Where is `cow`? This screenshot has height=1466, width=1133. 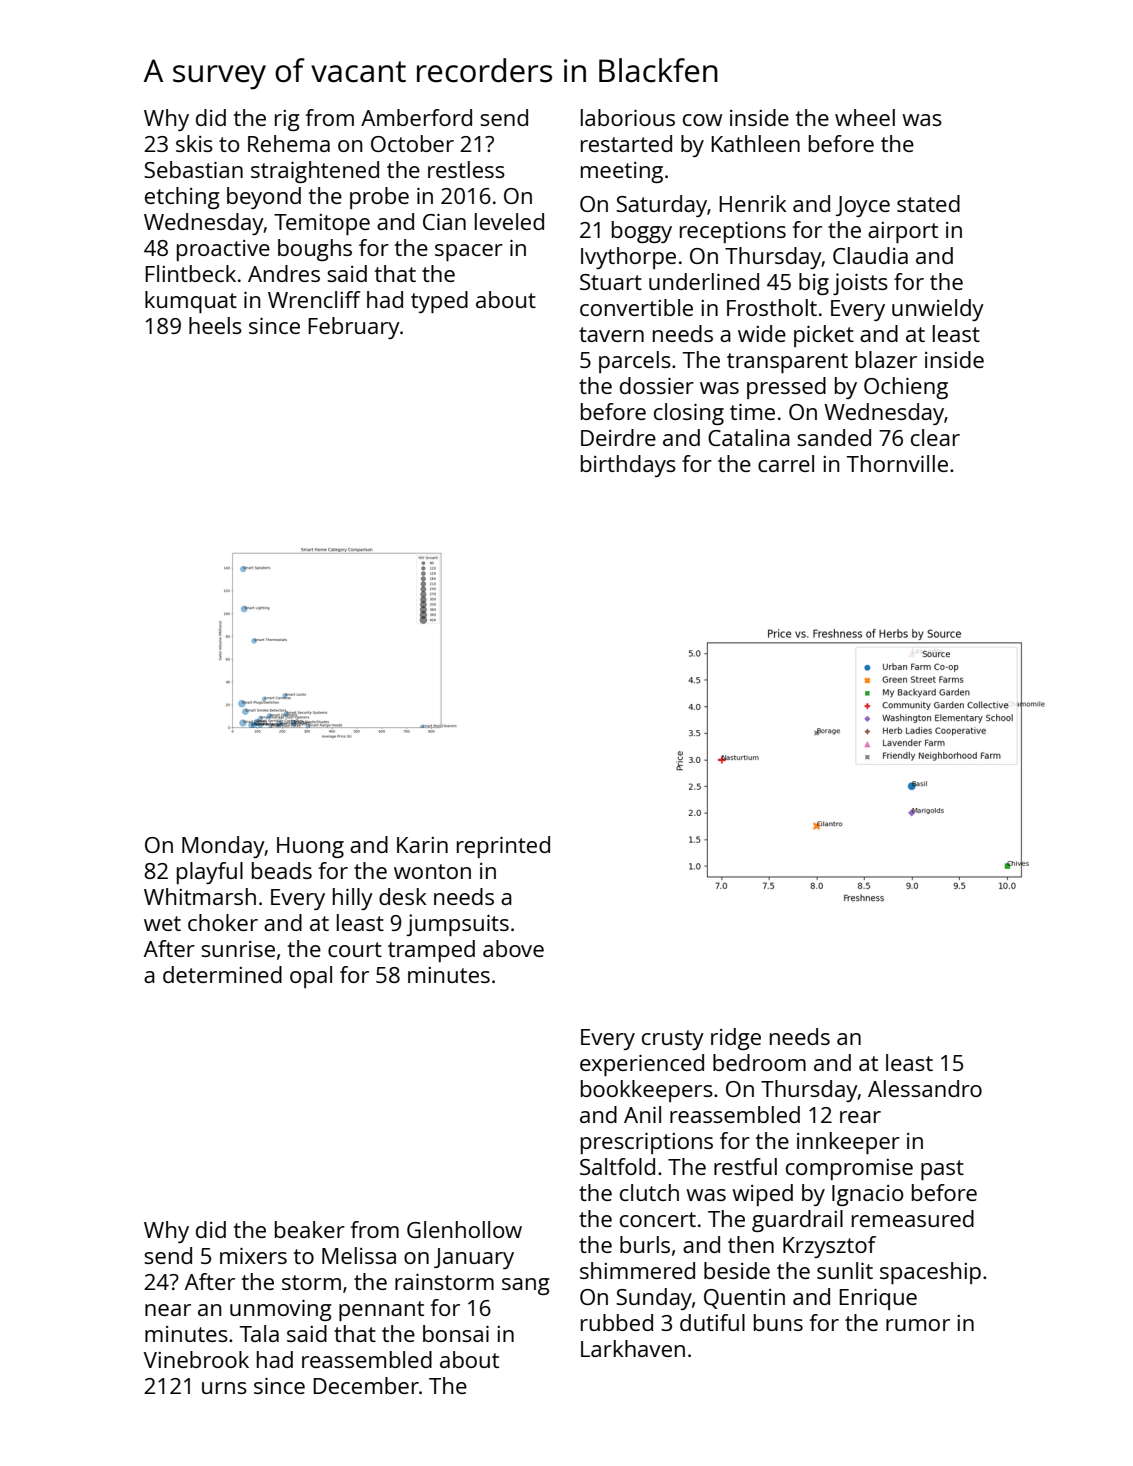 cow is located at coordinates (702, 120).
